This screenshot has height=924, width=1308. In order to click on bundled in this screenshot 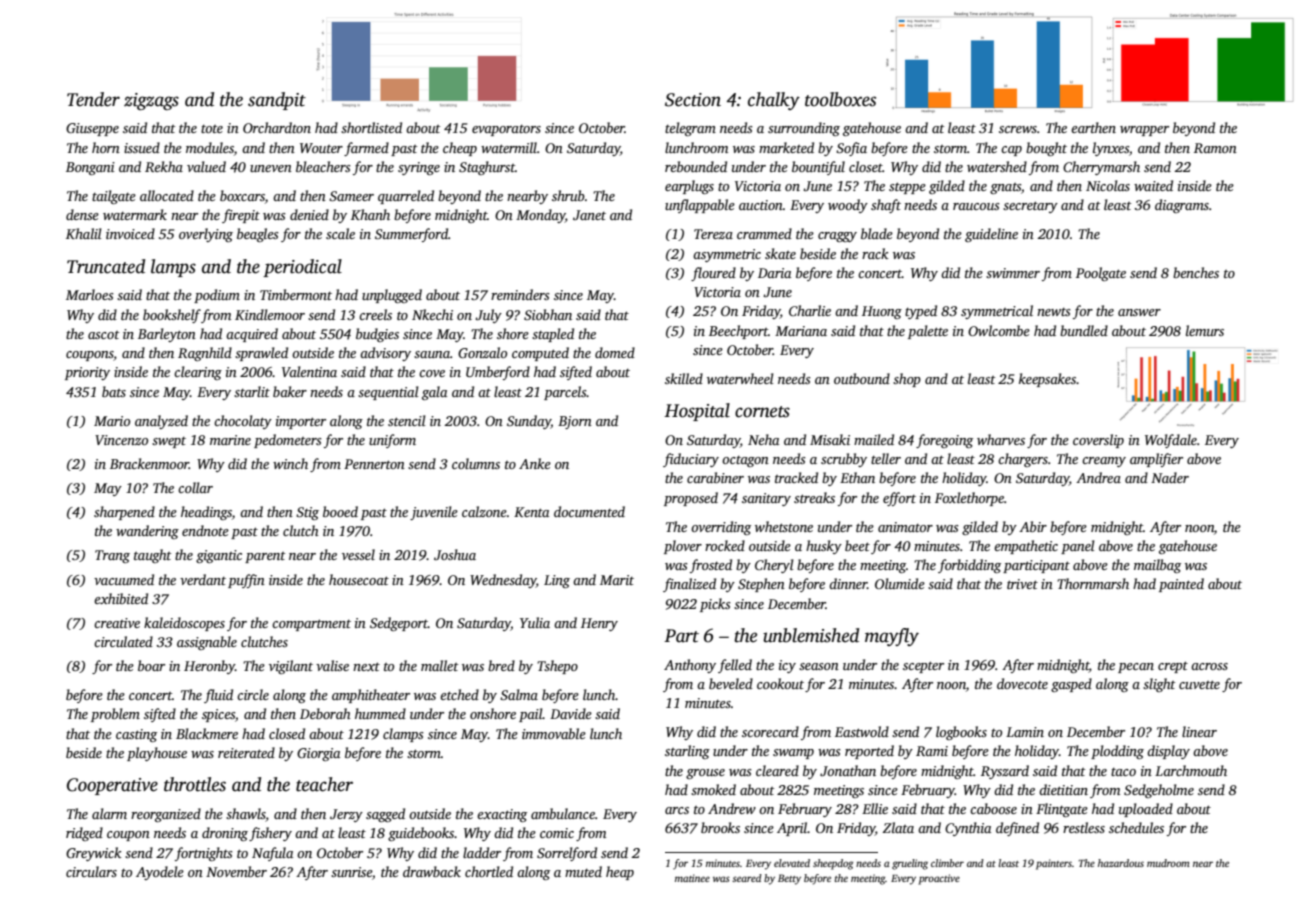, I will do `click(1084, 330)`.
